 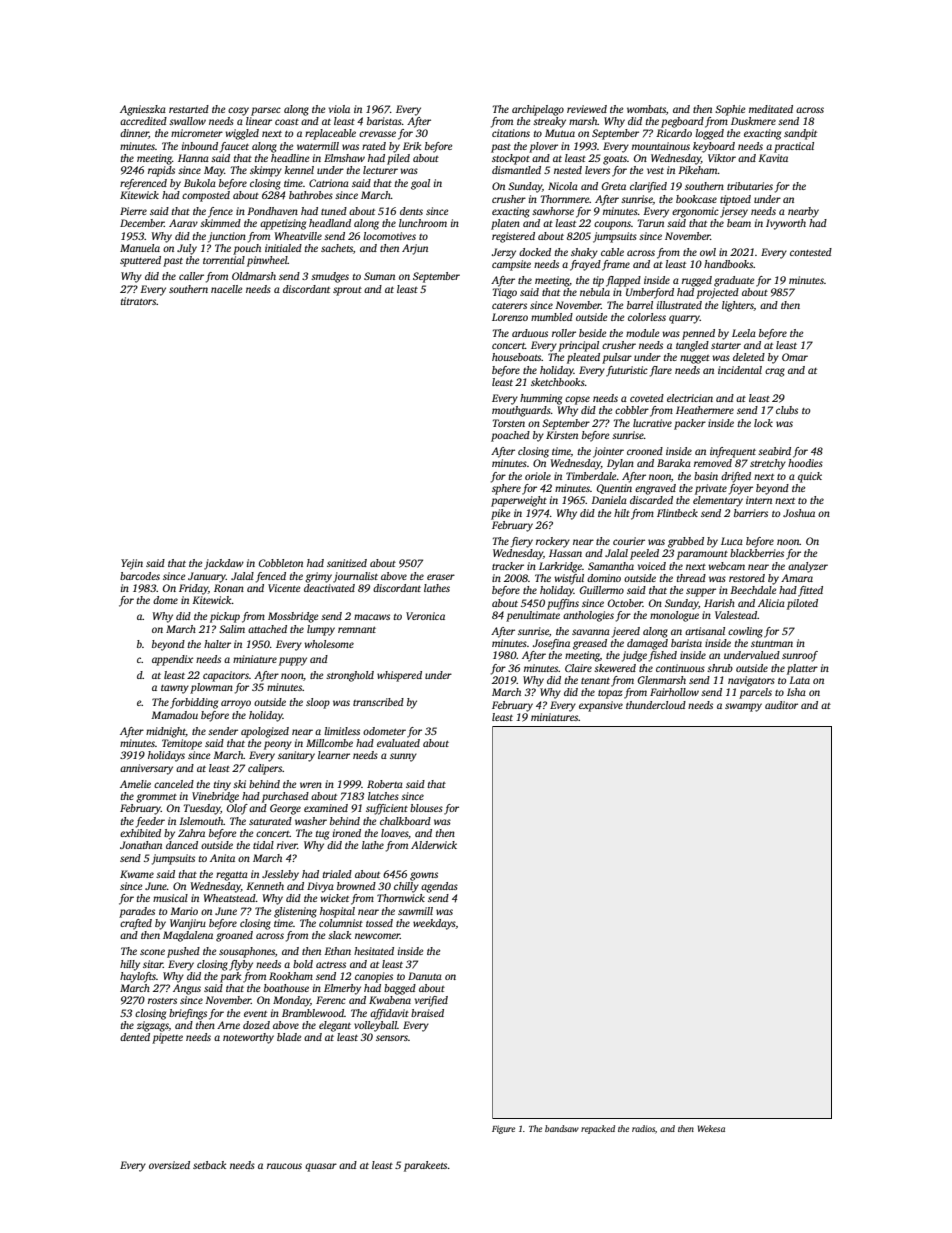 What do you see at coordinates (339, 109) in the screenshot?
I see `viola` at bounding box center [339, 109].
